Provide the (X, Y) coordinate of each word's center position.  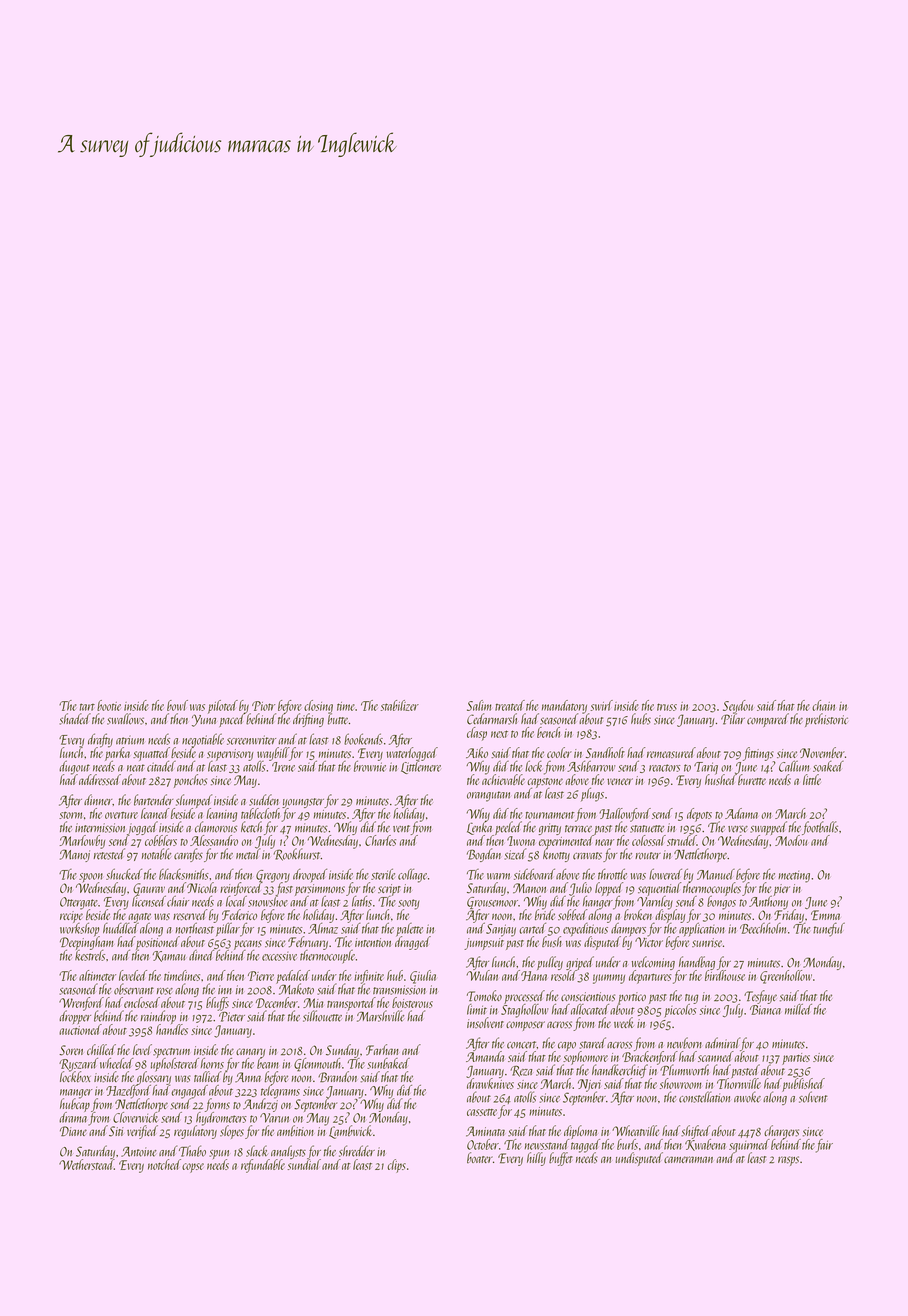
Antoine (139, 1152)
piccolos (680, 1011)
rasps (788, 1161)
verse (738, 829)
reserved (190, 914)
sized (516, 854)
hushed (720, 780)
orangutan (488, 796)
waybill (273, 754)
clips (396, 1166)
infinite (369, 977)
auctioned (80, 1029)
